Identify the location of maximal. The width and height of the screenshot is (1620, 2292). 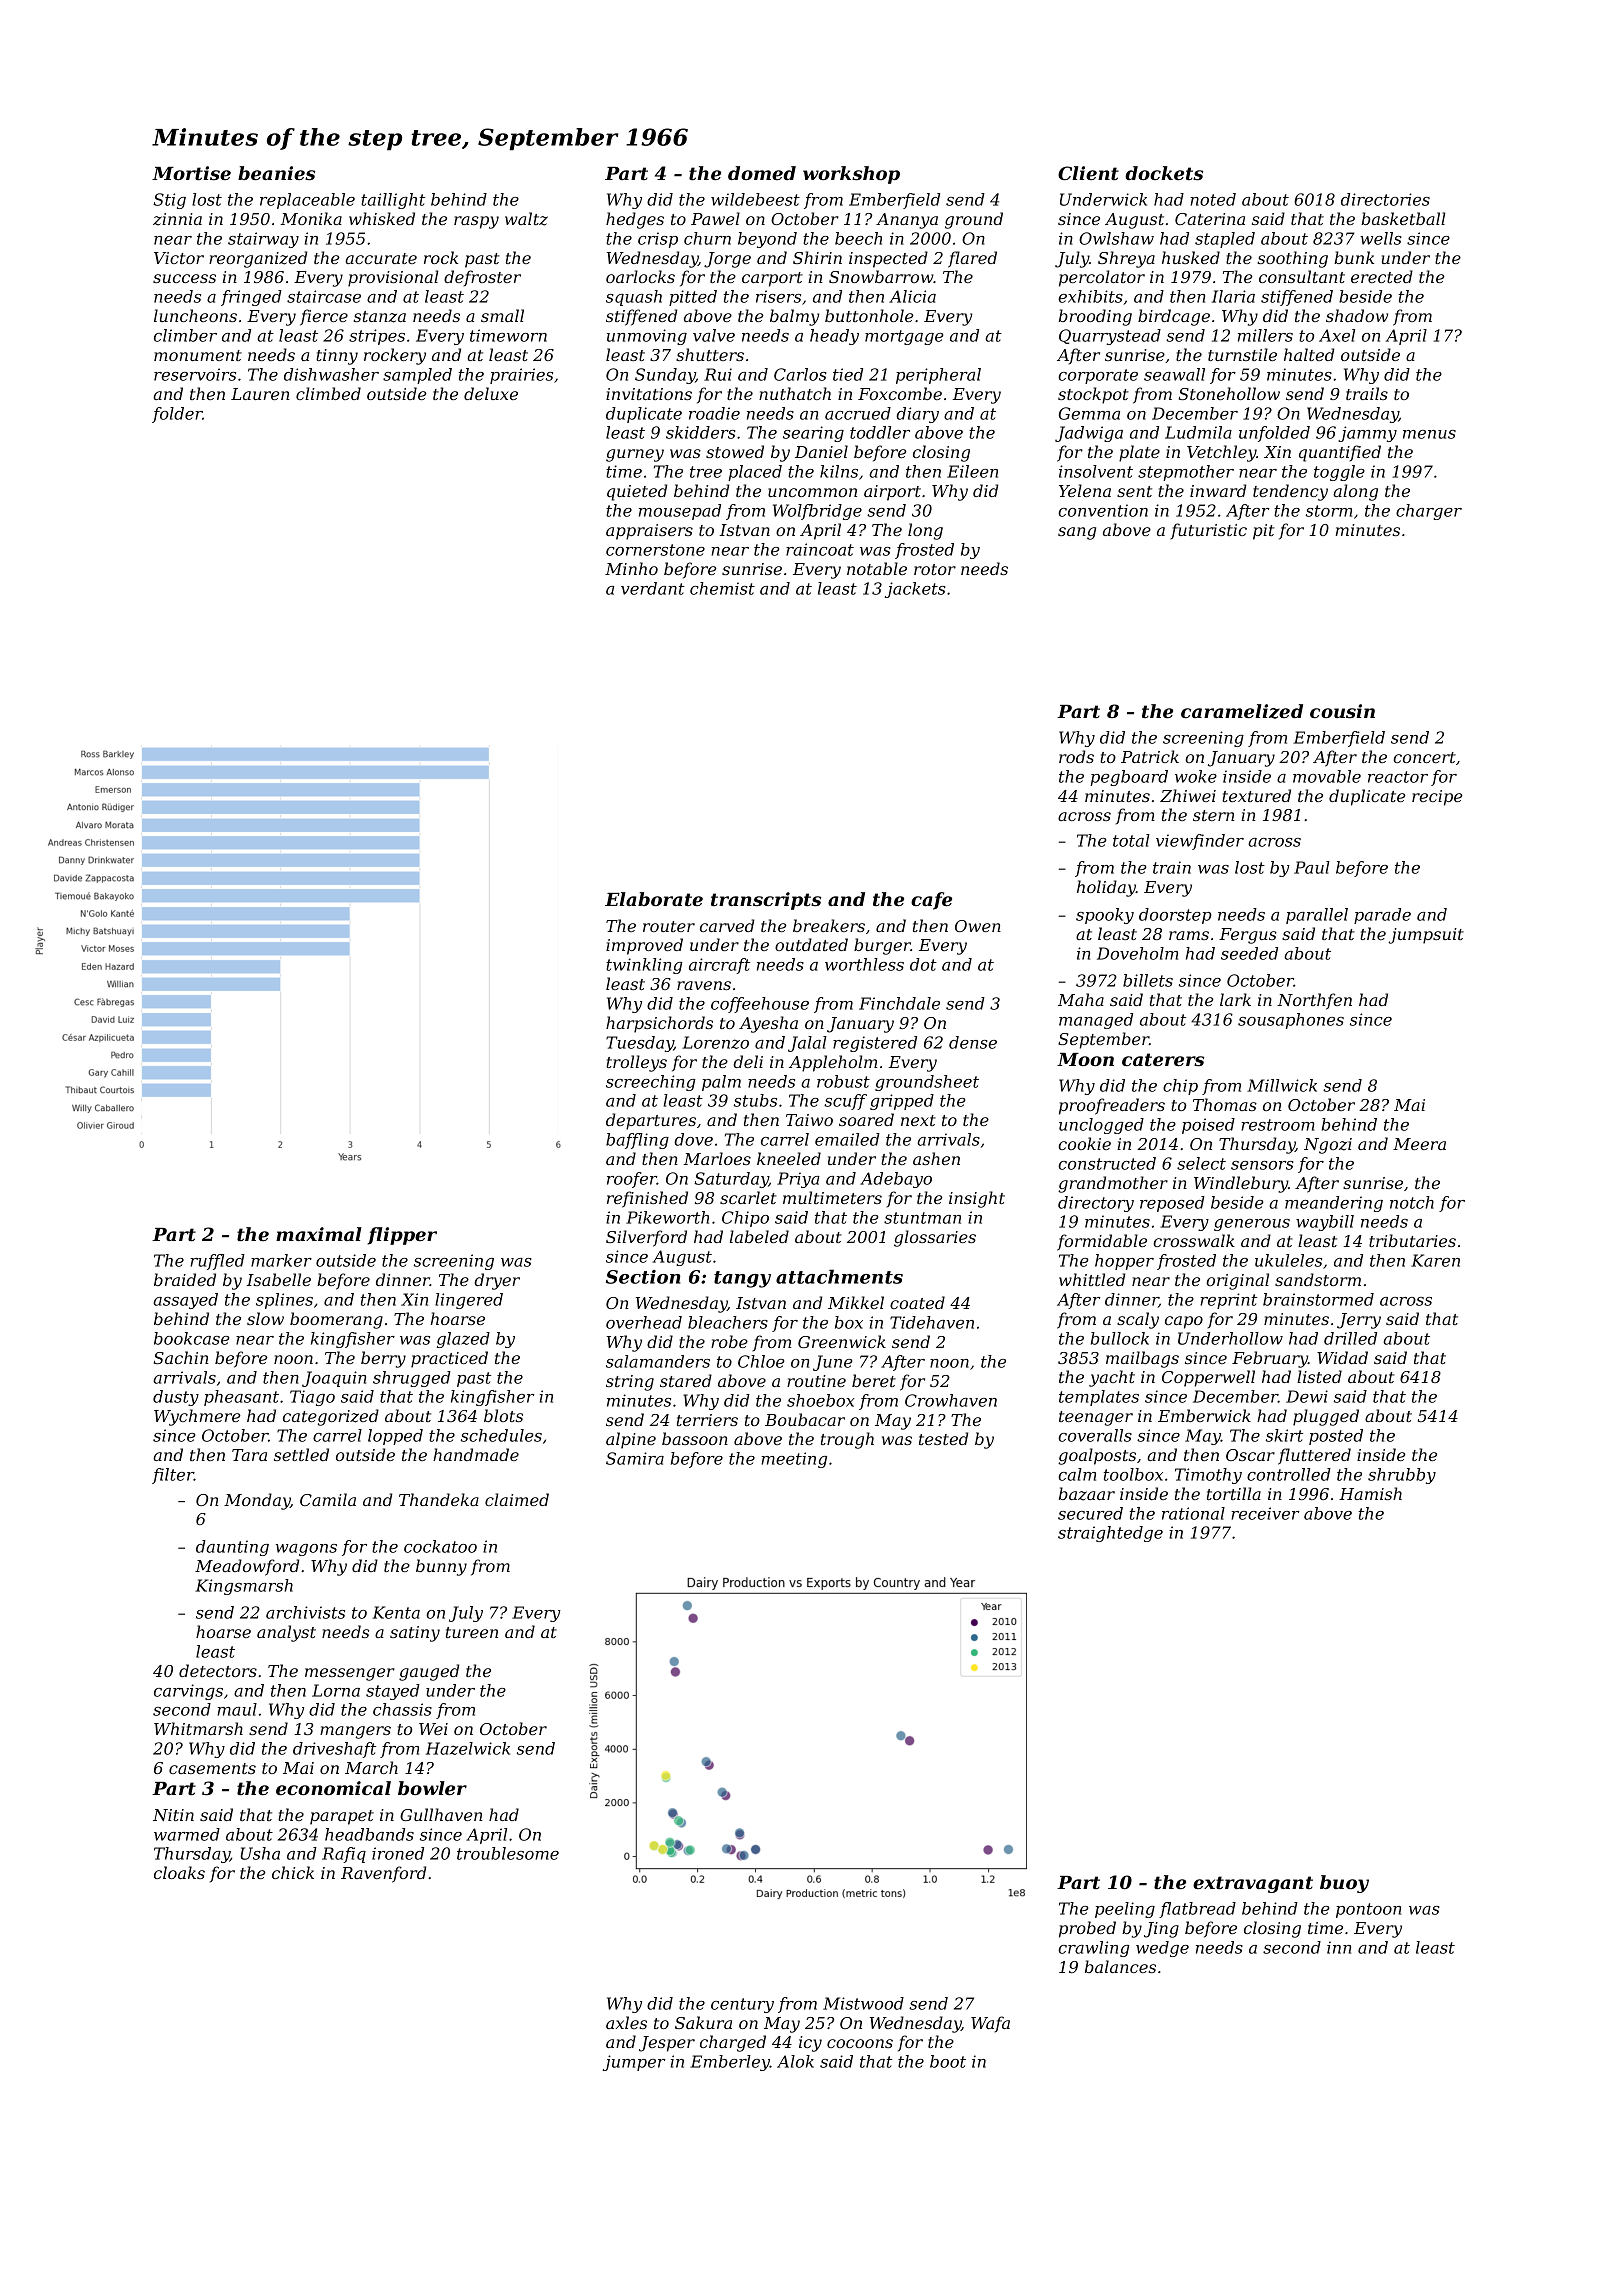
(319, 1234).
